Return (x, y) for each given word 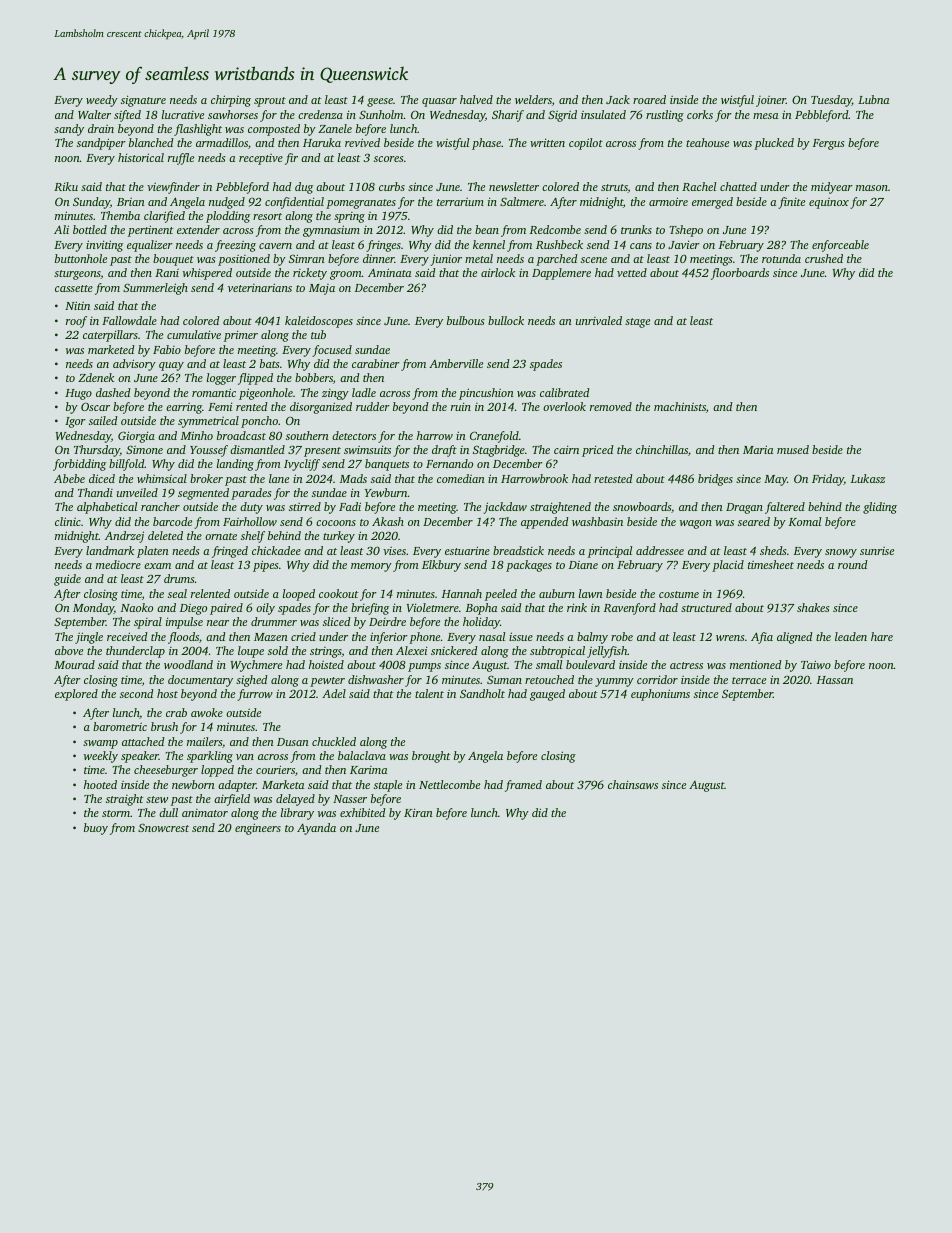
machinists (680, 406)
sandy (69, 130)
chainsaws (633, 784)
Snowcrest (163, 827)
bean (487, 229)
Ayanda (316, 829)
